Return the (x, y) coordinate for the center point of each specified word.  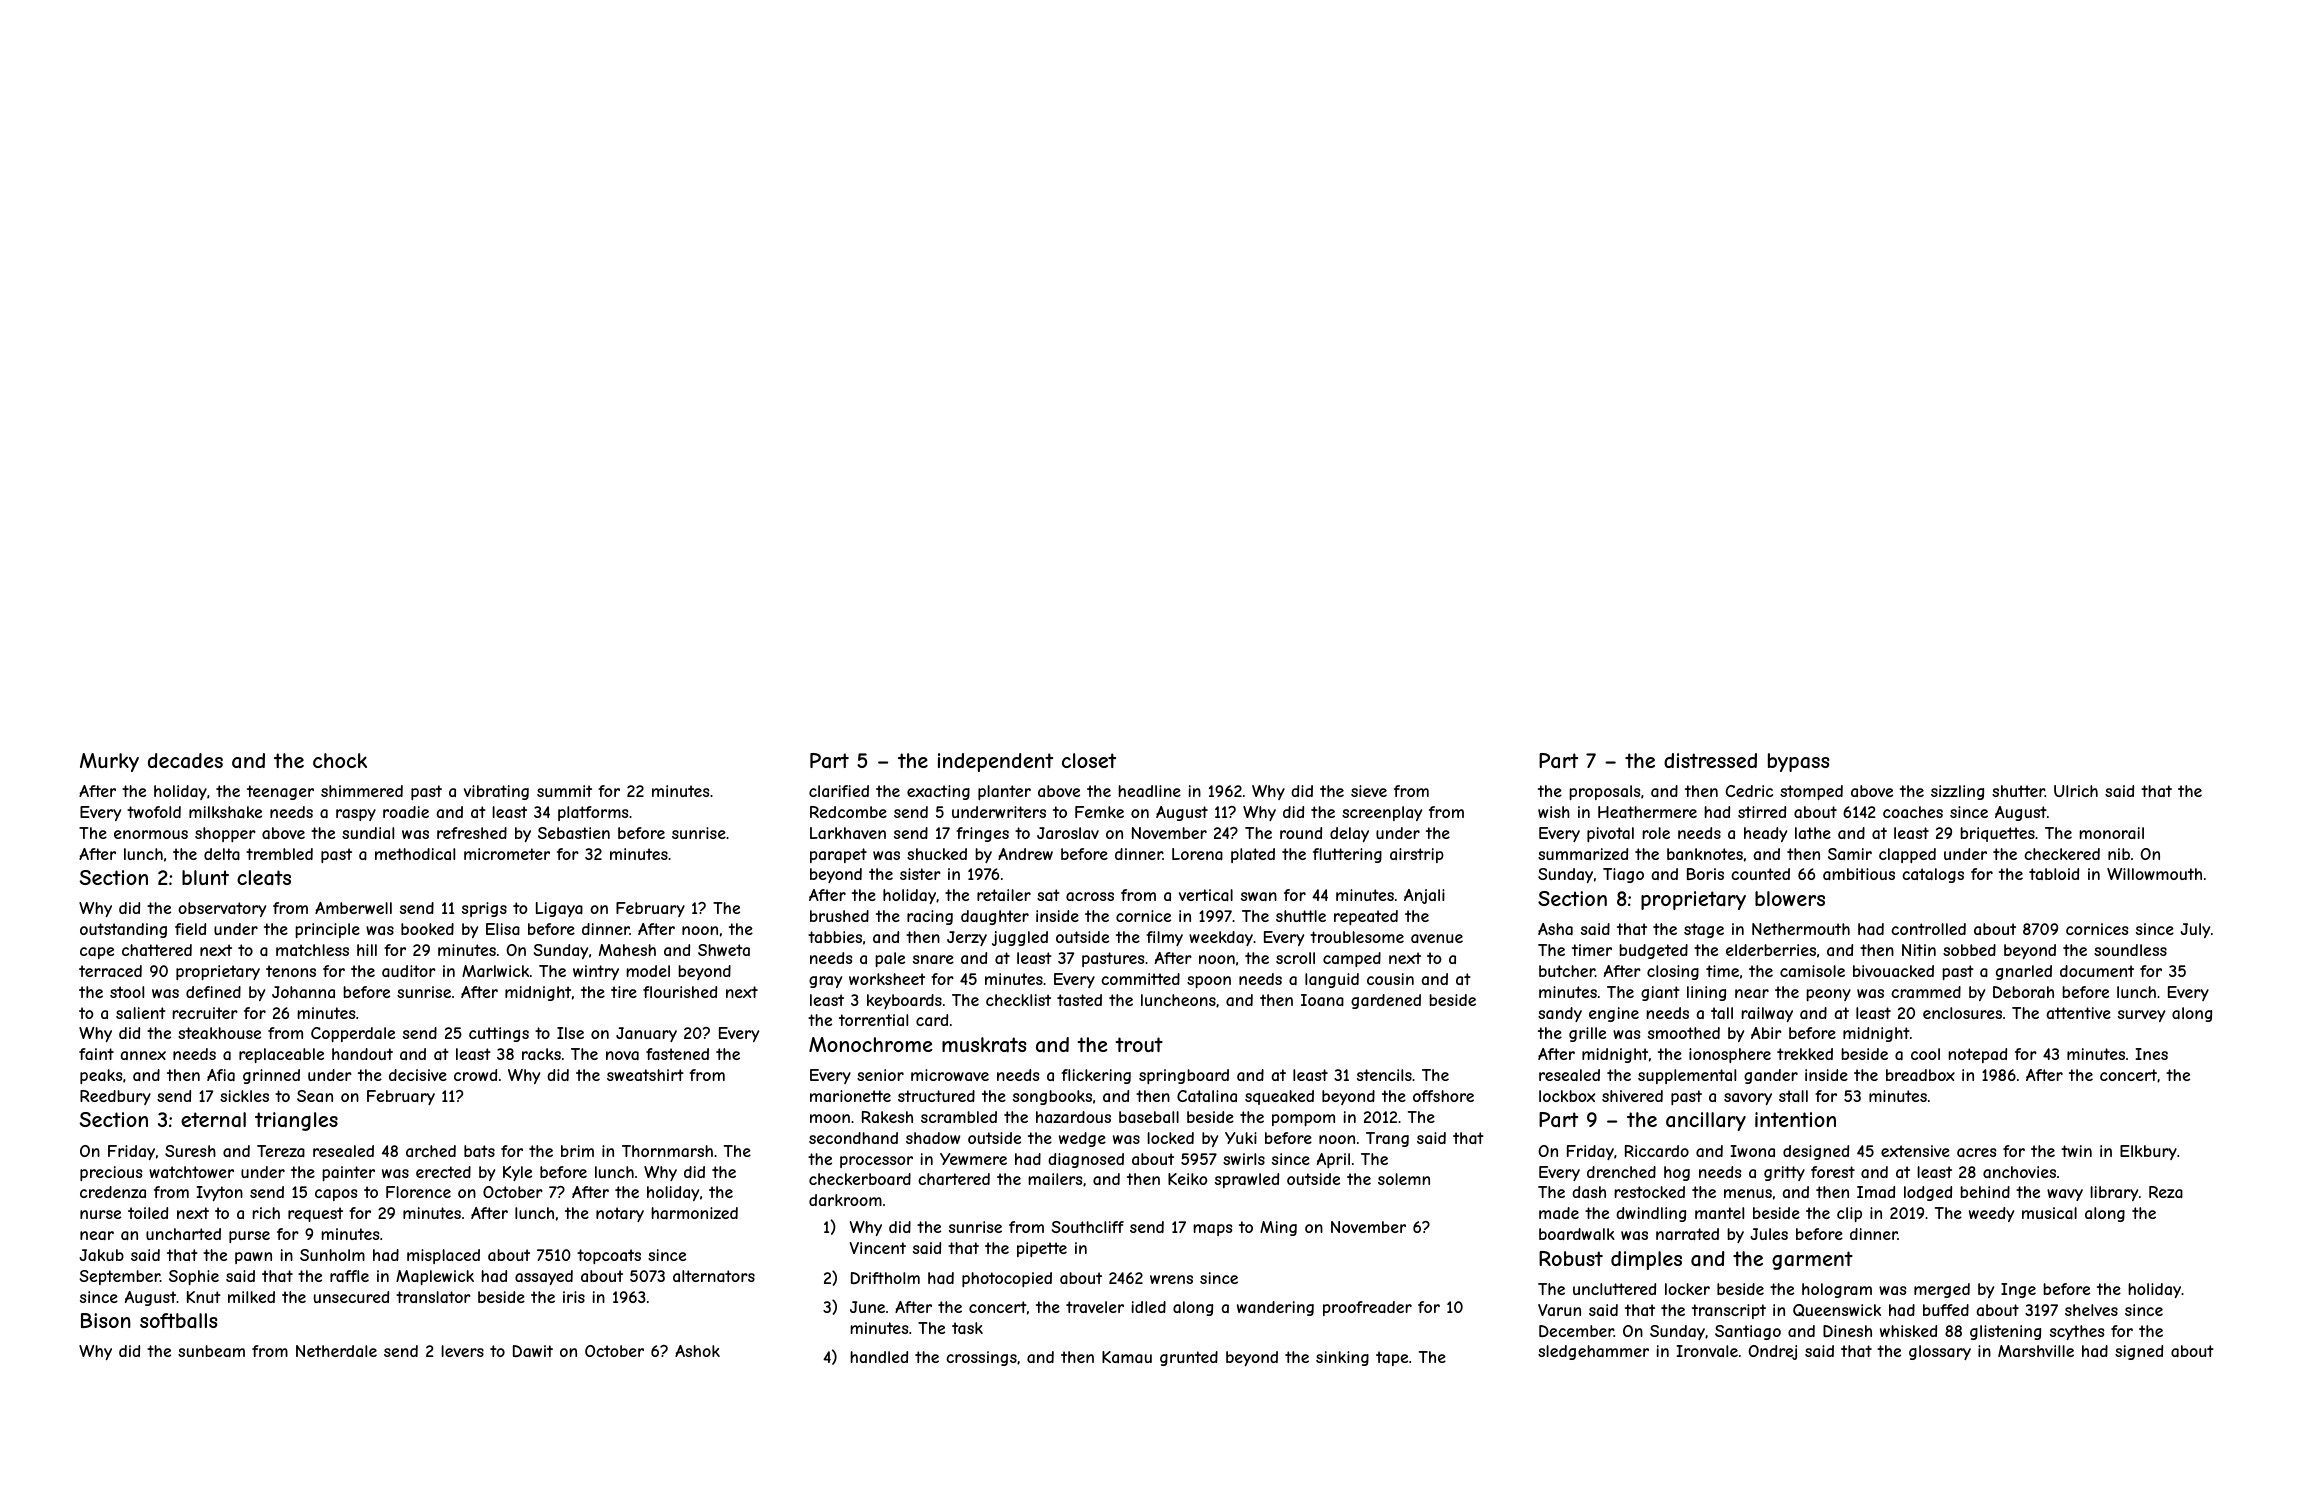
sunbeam (211, 1351)
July (2195, 930)
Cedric (1749, 791)
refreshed (472, 833)
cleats (264, 877)
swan (1259, 896)
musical (2049, 1213)
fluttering (1347, 855)
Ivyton (220, 1193)
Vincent (878, 1248)
